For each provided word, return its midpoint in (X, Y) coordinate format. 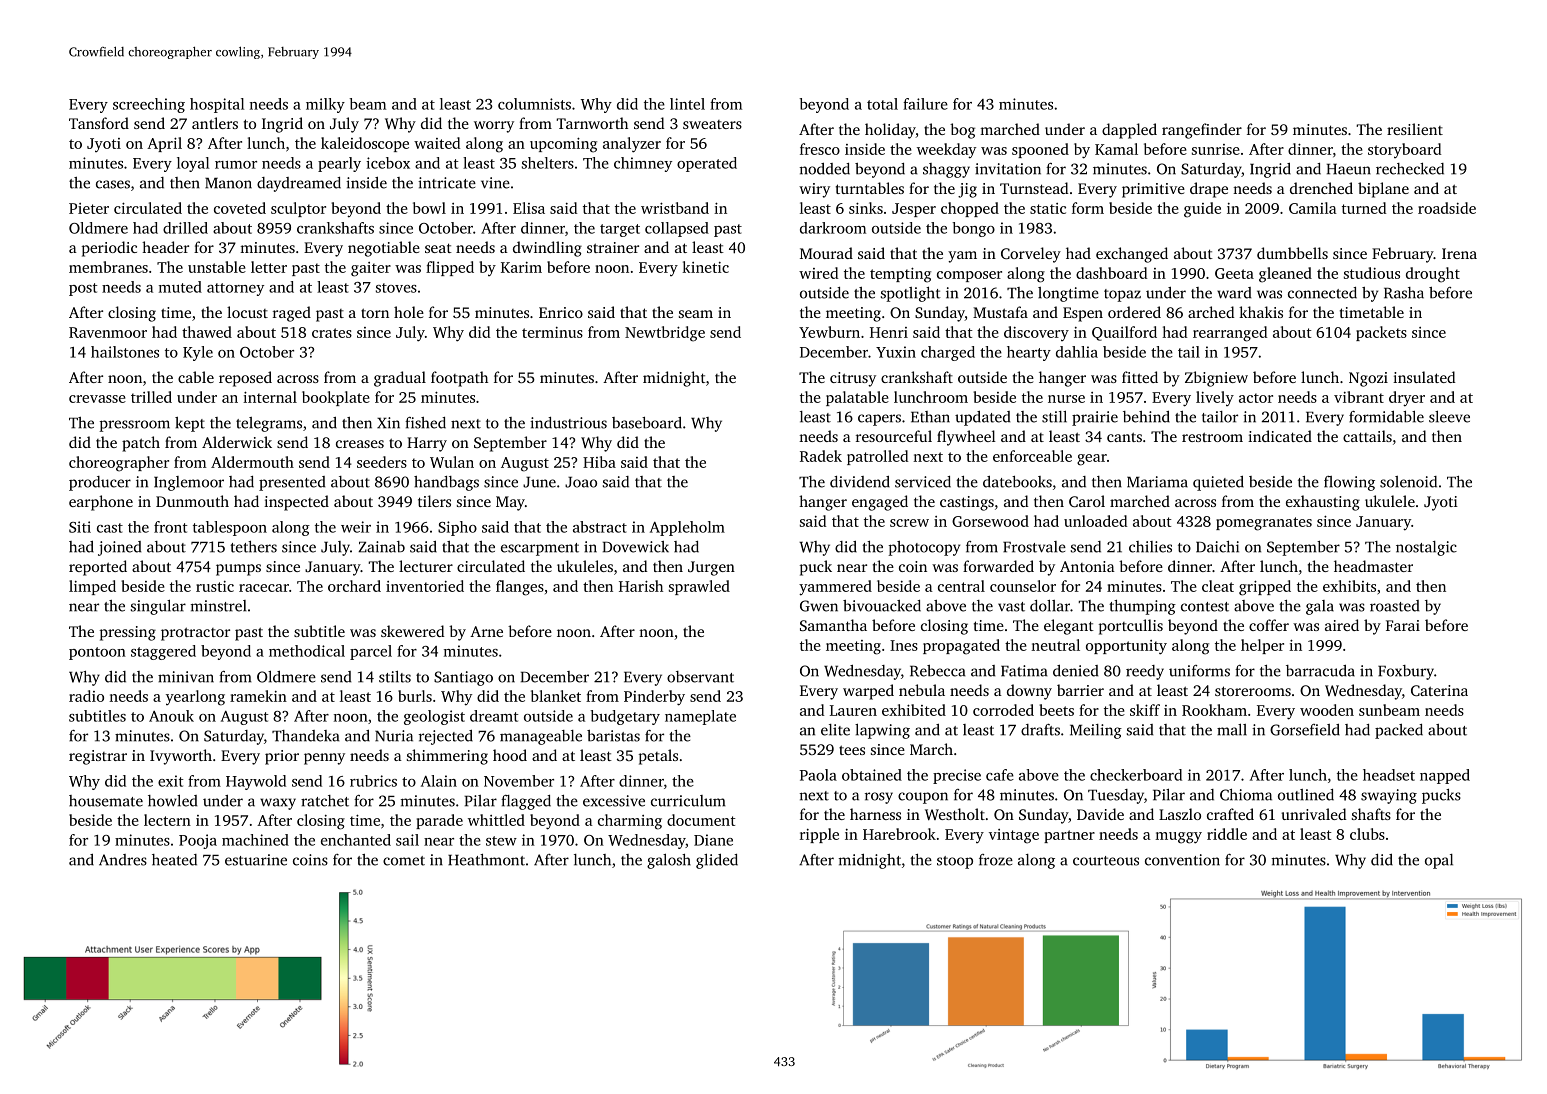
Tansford (99, 123)
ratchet (325, 801)
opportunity (1126, 647)
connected (1322, 293)
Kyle (198, 353)
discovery (1036, 333)
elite (835, 730)
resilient (1415, 129)
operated (707, 164)
